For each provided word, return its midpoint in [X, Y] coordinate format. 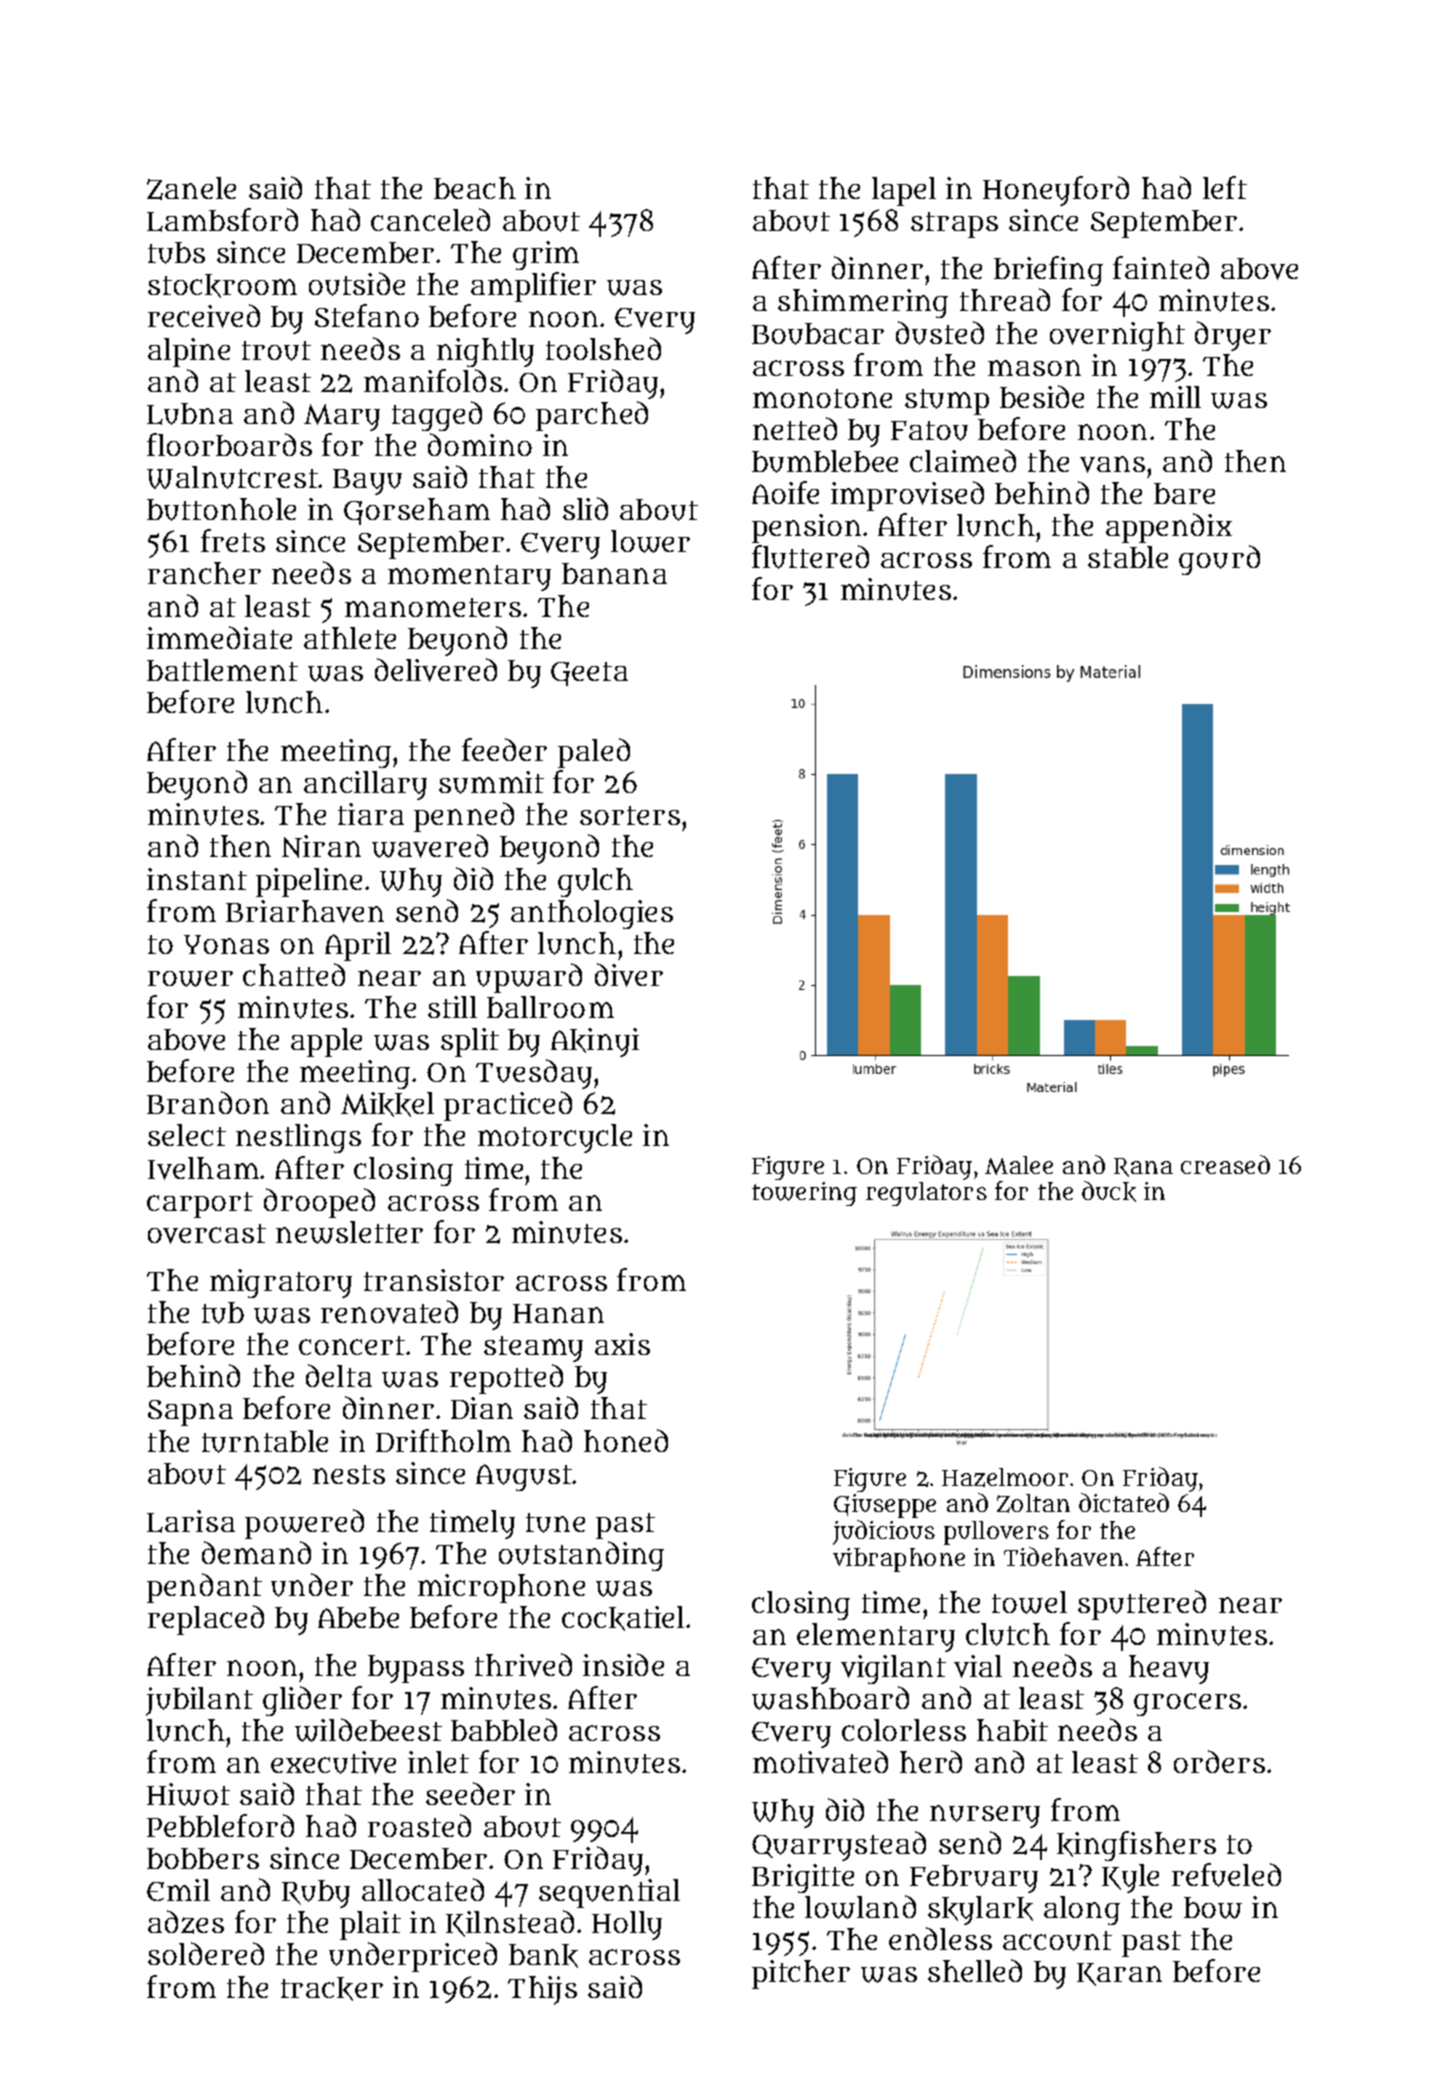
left [1225, 187]
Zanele [191, 188]
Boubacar [818, 334]
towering [804, 1194]
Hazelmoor [1005, 1477]
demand [256, 1552]
